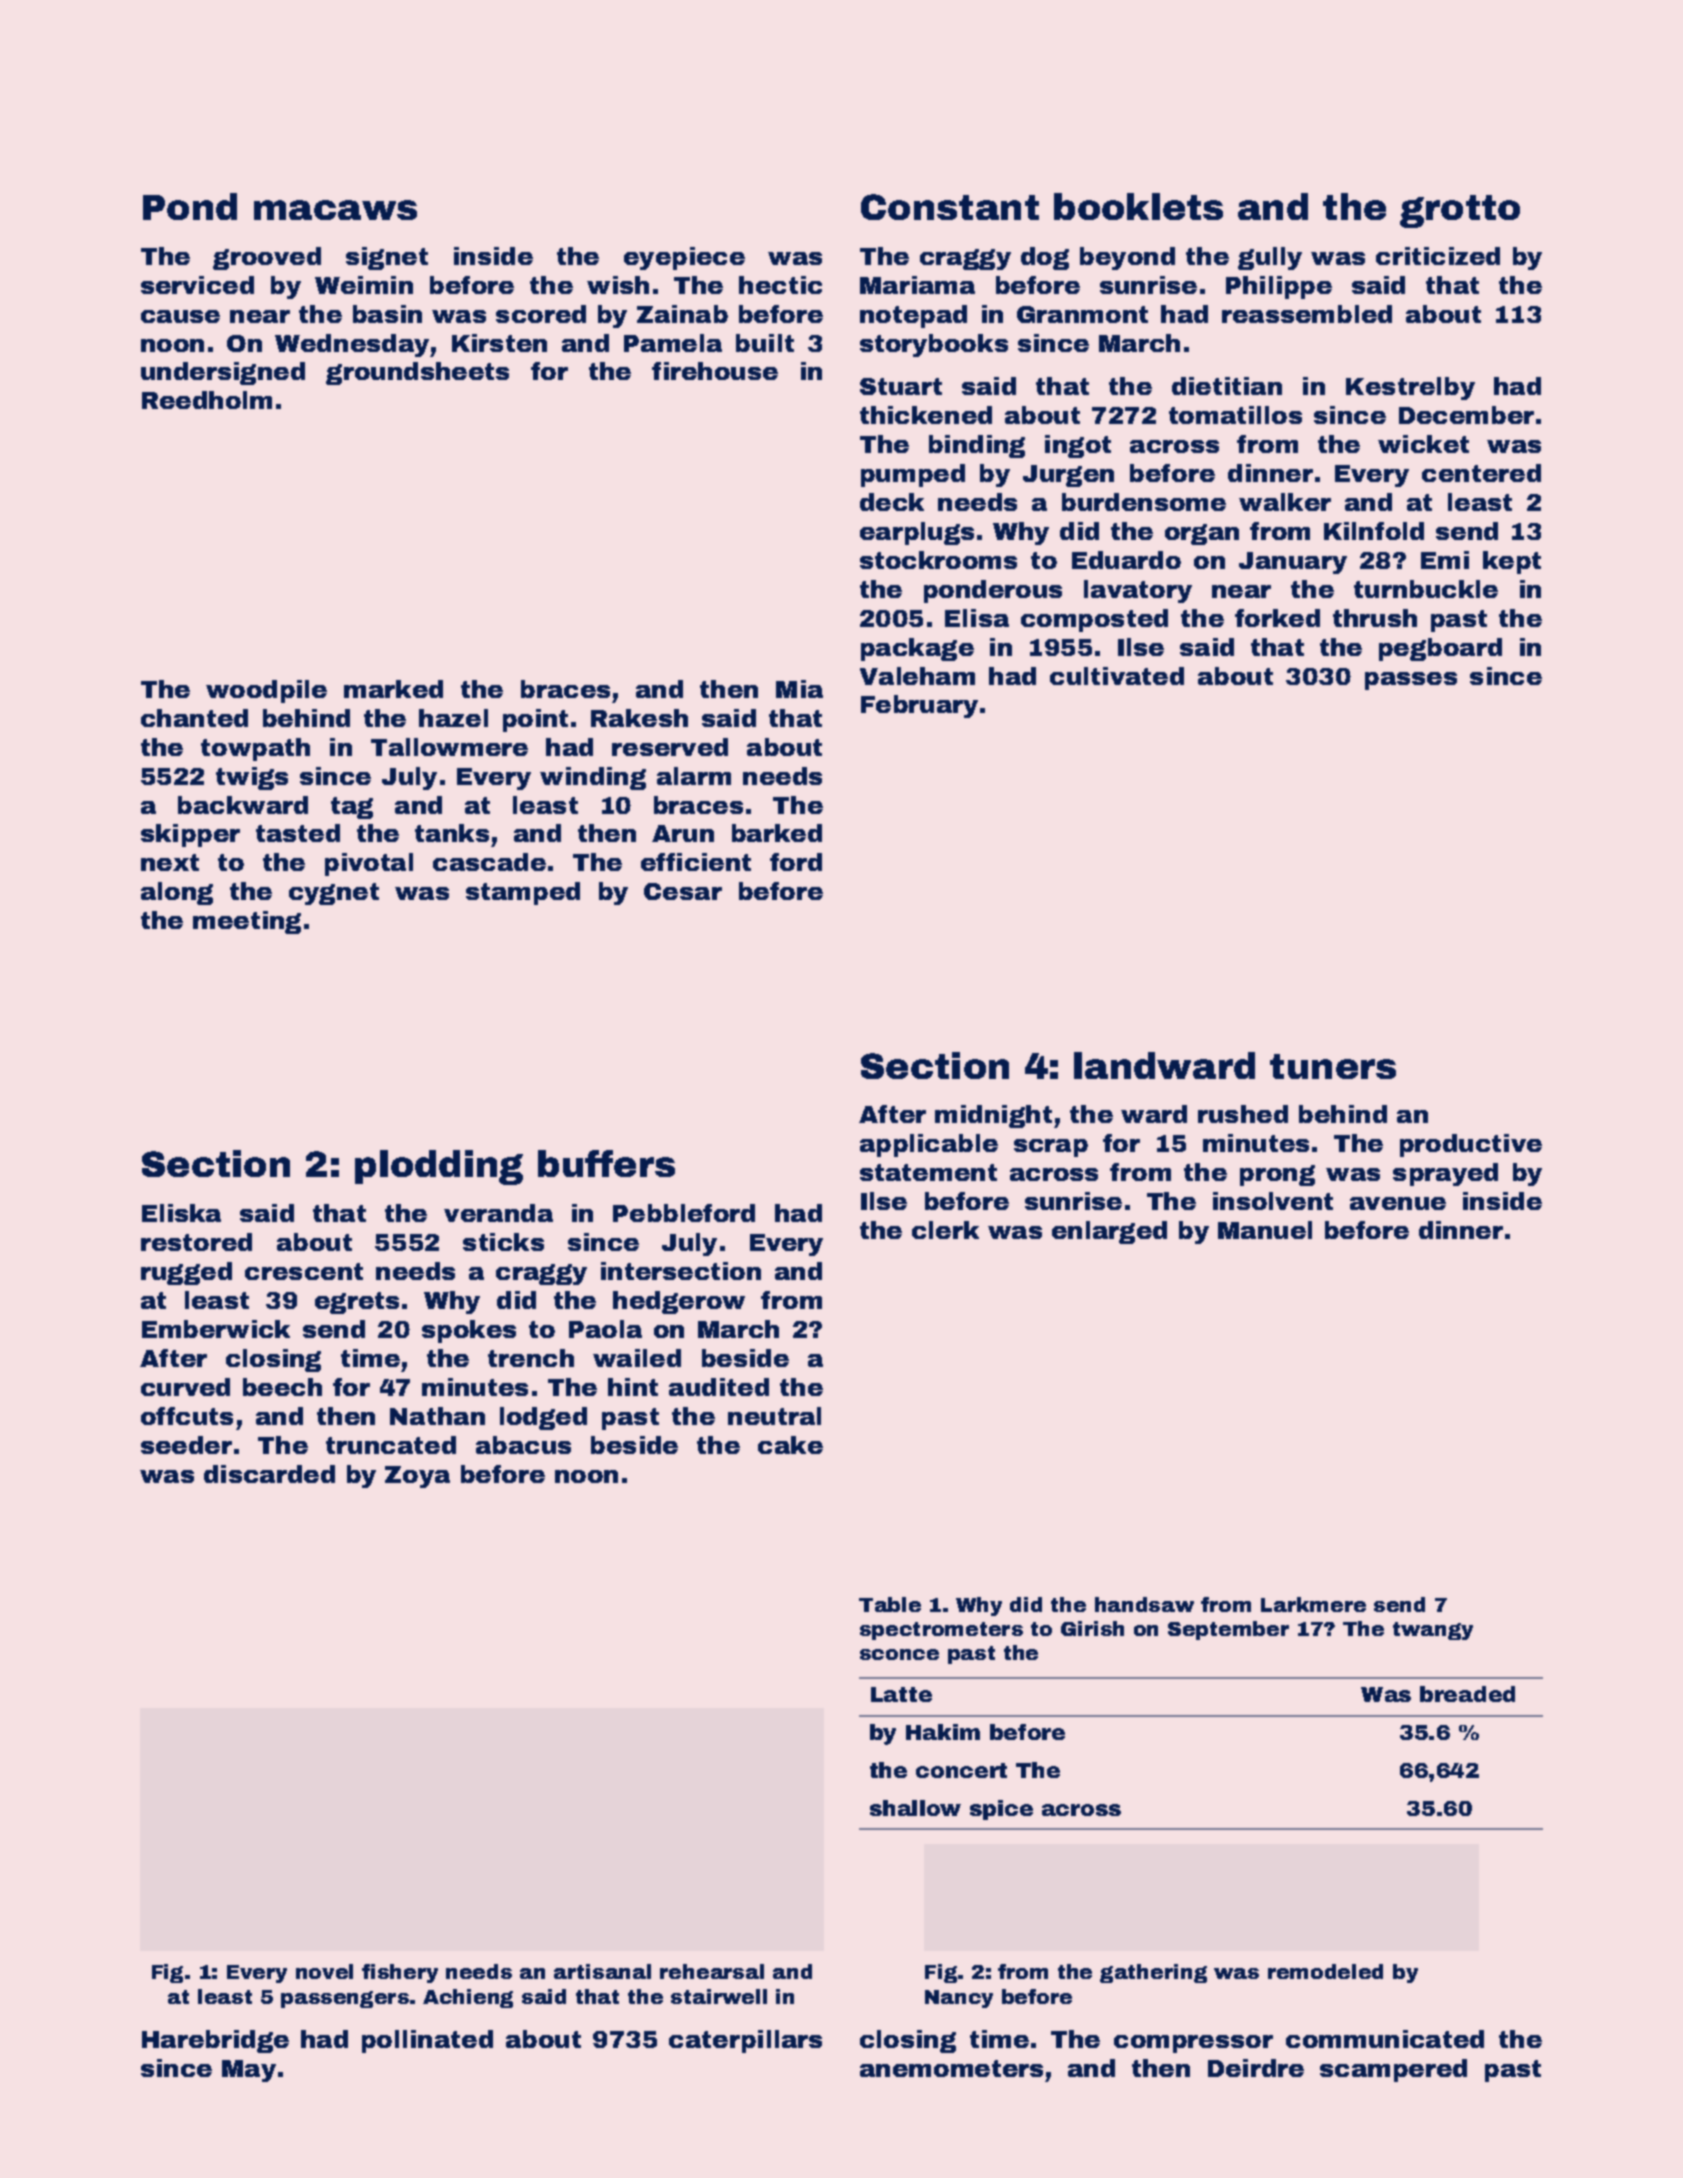 Image resolution: width=1683 pixels, height=2178 pixels. Describe the element at coordinates (1202, 534) in the image. I see `organ` at that location.
